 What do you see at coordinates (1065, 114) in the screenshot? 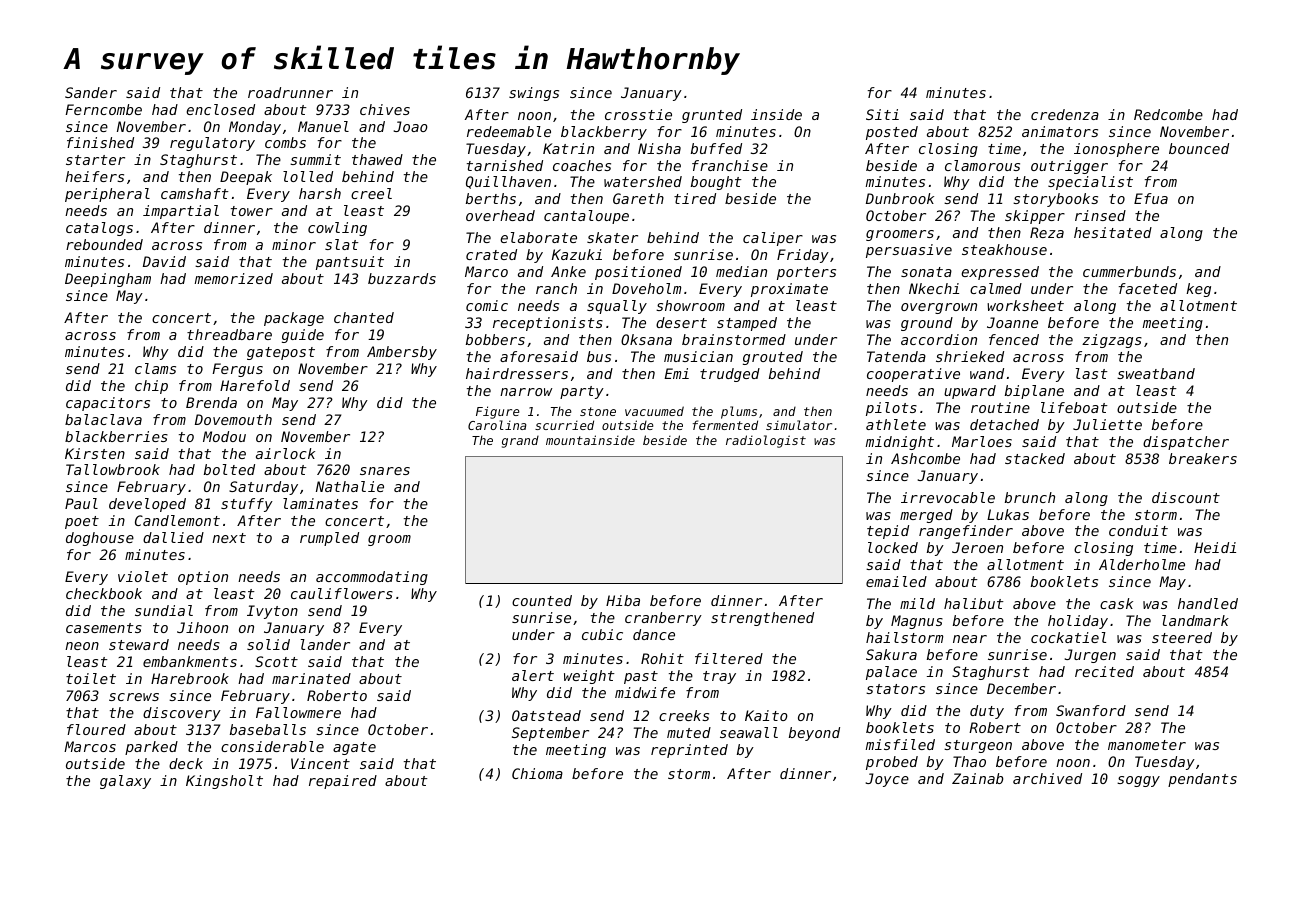
I see `credenza` at bounding box center [1065, 114].
